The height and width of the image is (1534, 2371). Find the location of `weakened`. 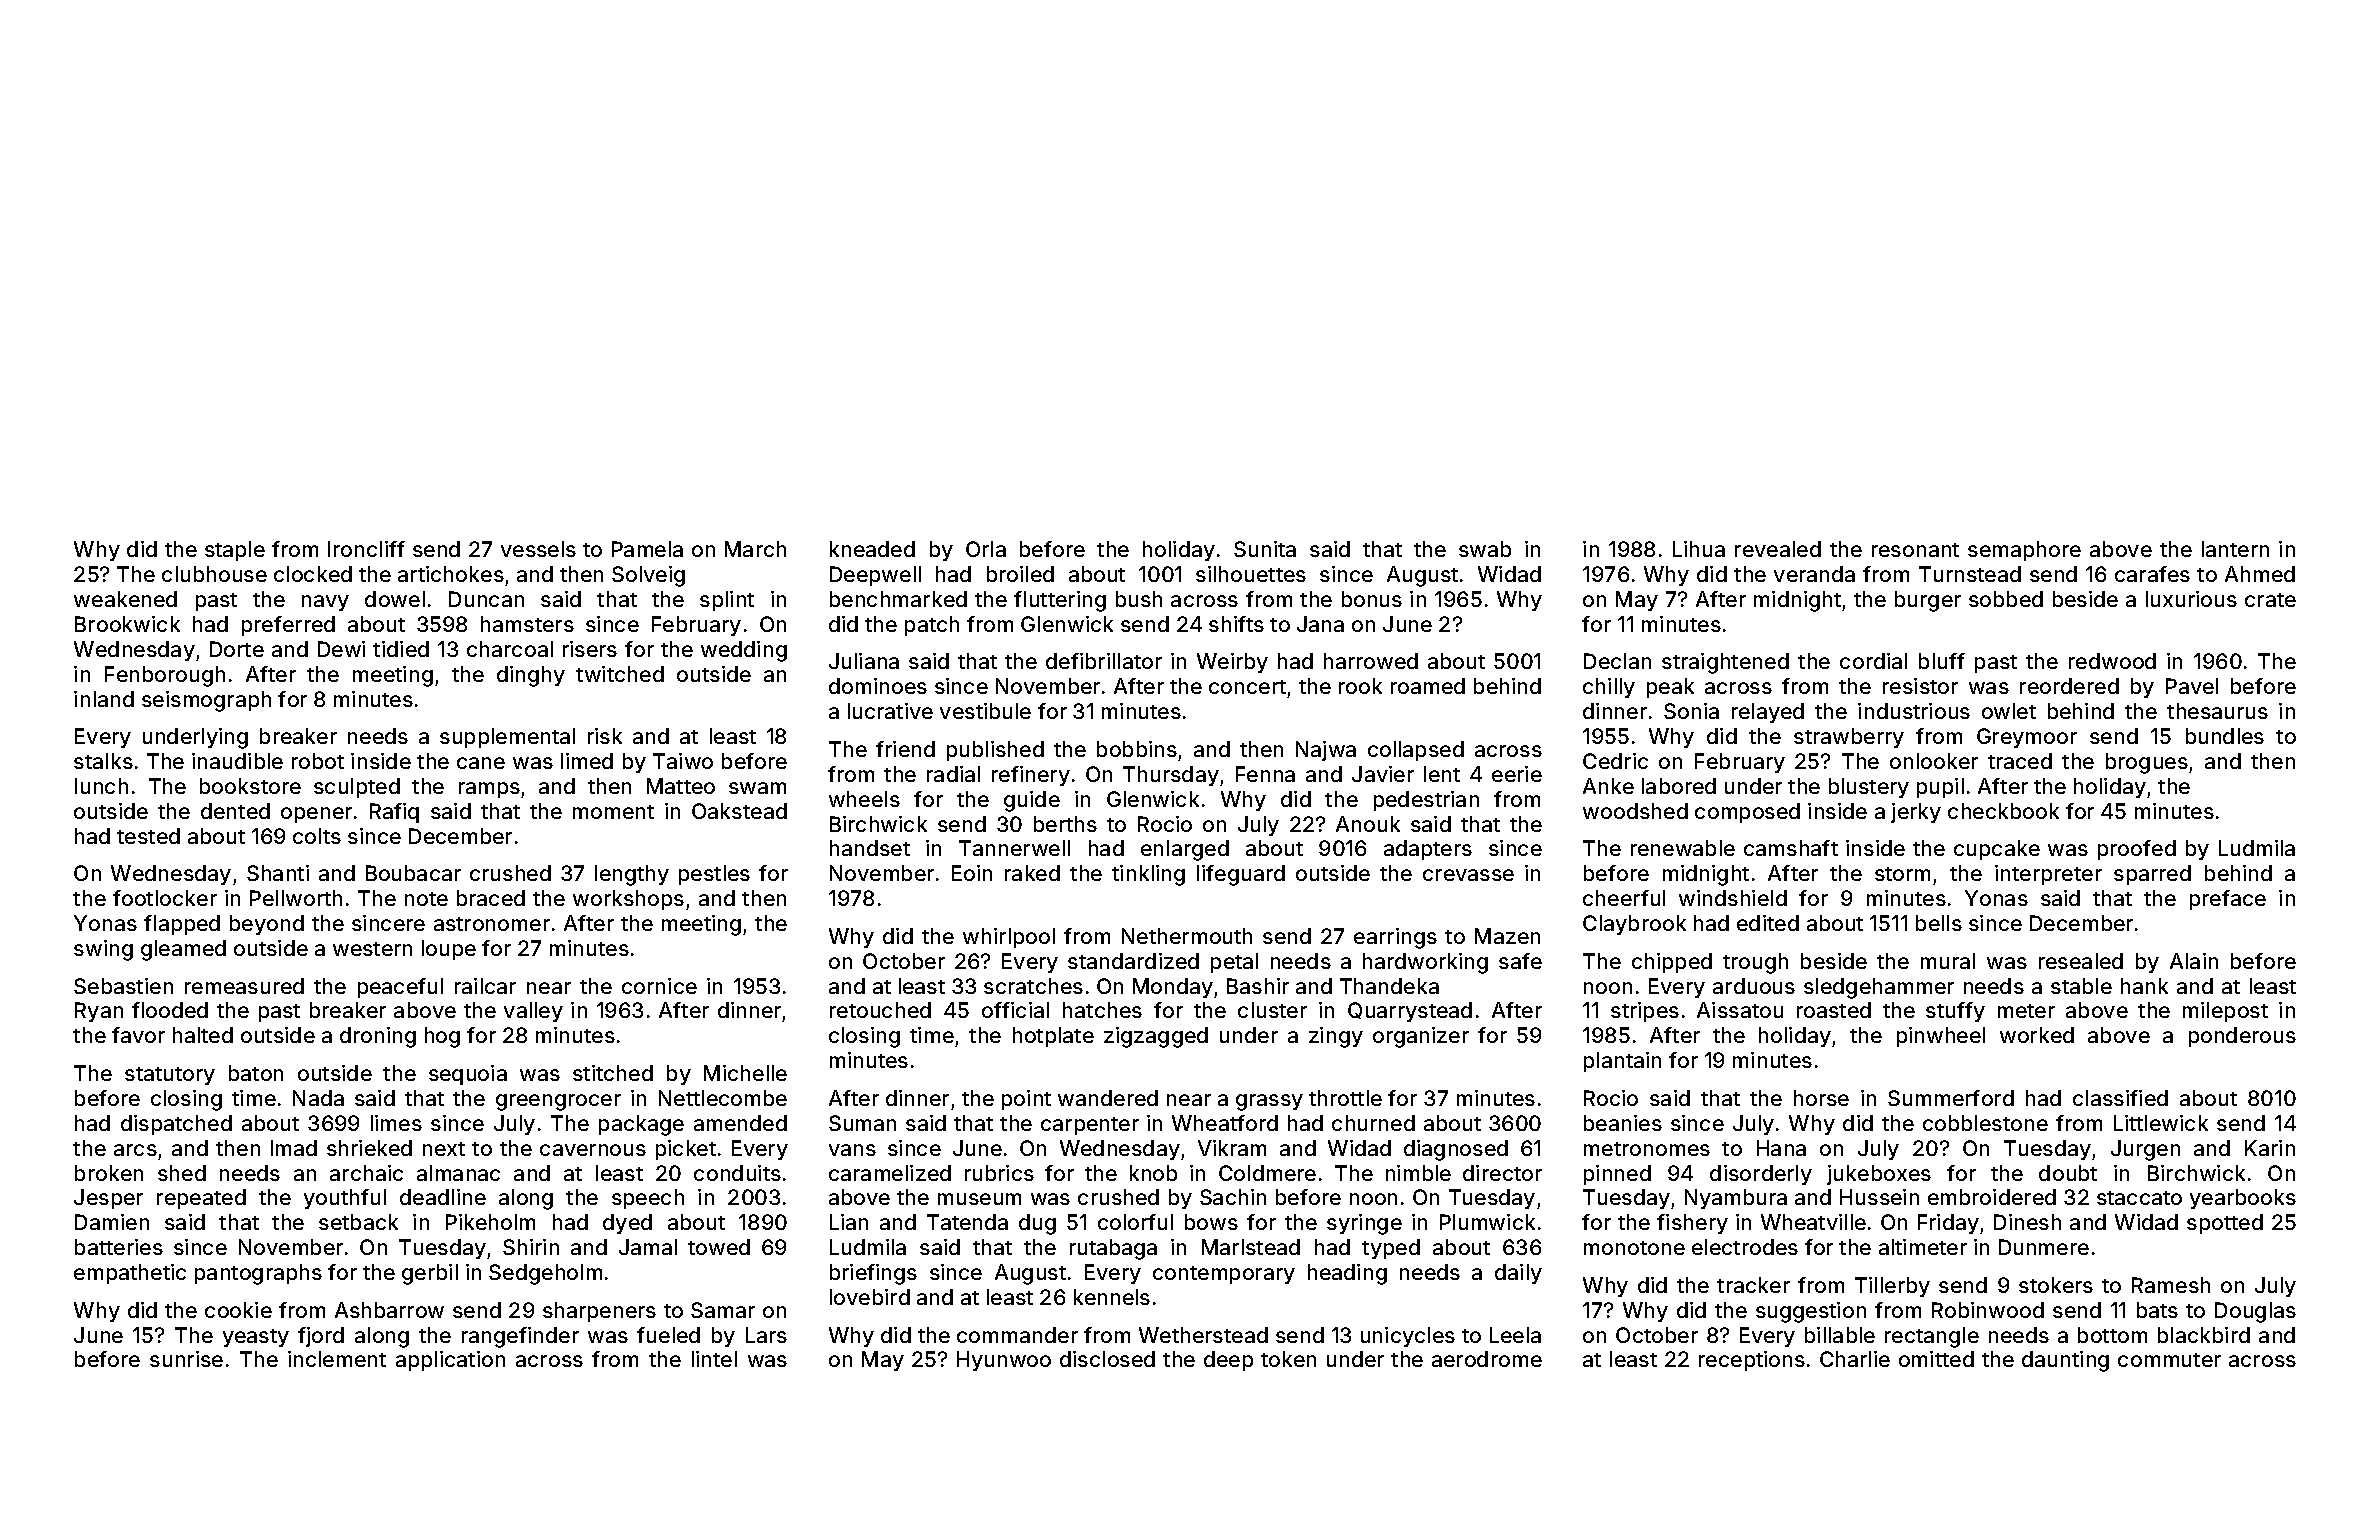

weakened is located at coordinates (125, 599).
